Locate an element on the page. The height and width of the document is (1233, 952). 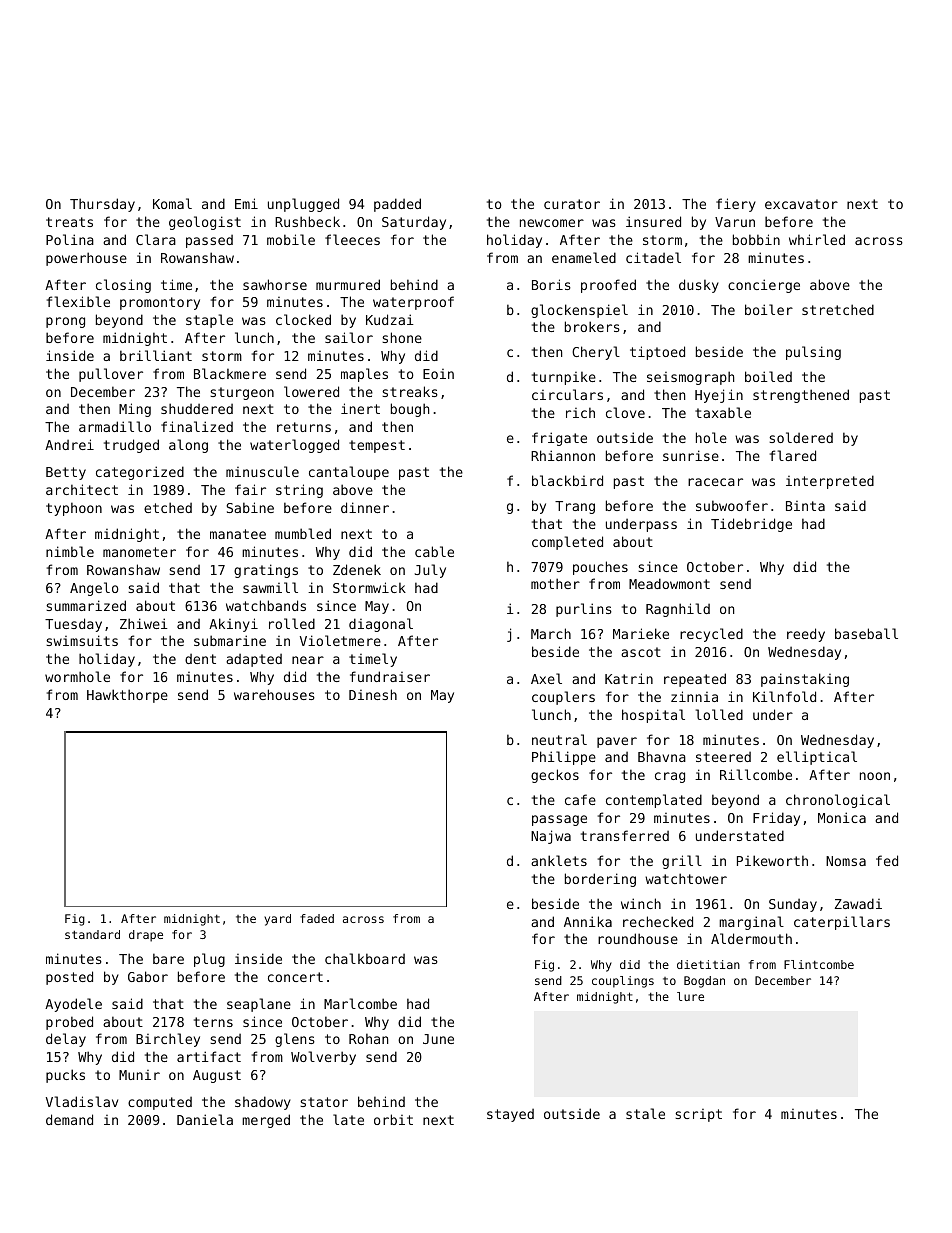
pulsing is located at coordinates (813, 353).
